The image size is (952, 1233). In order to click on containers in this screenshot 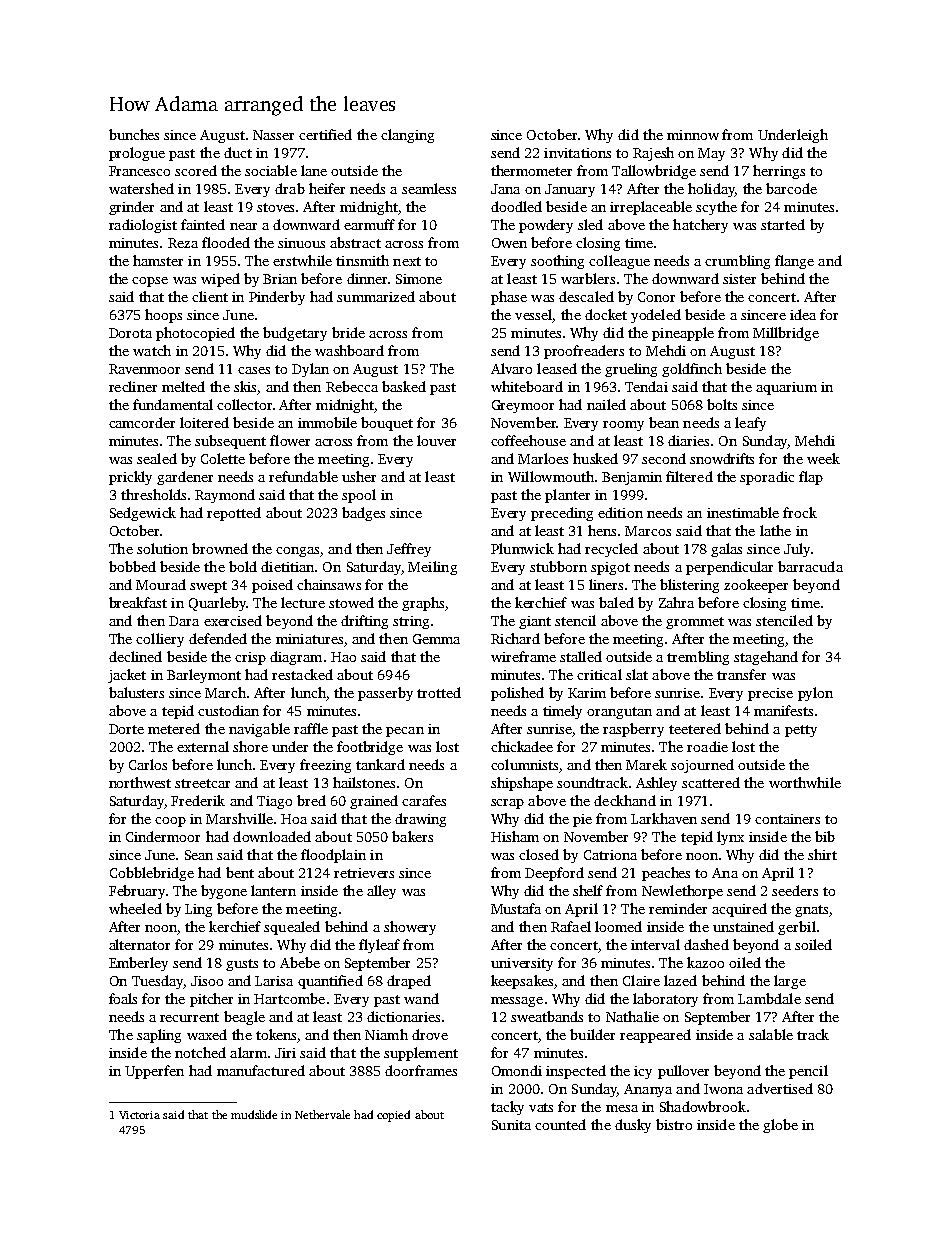, I will do `click(787, 819)`.
